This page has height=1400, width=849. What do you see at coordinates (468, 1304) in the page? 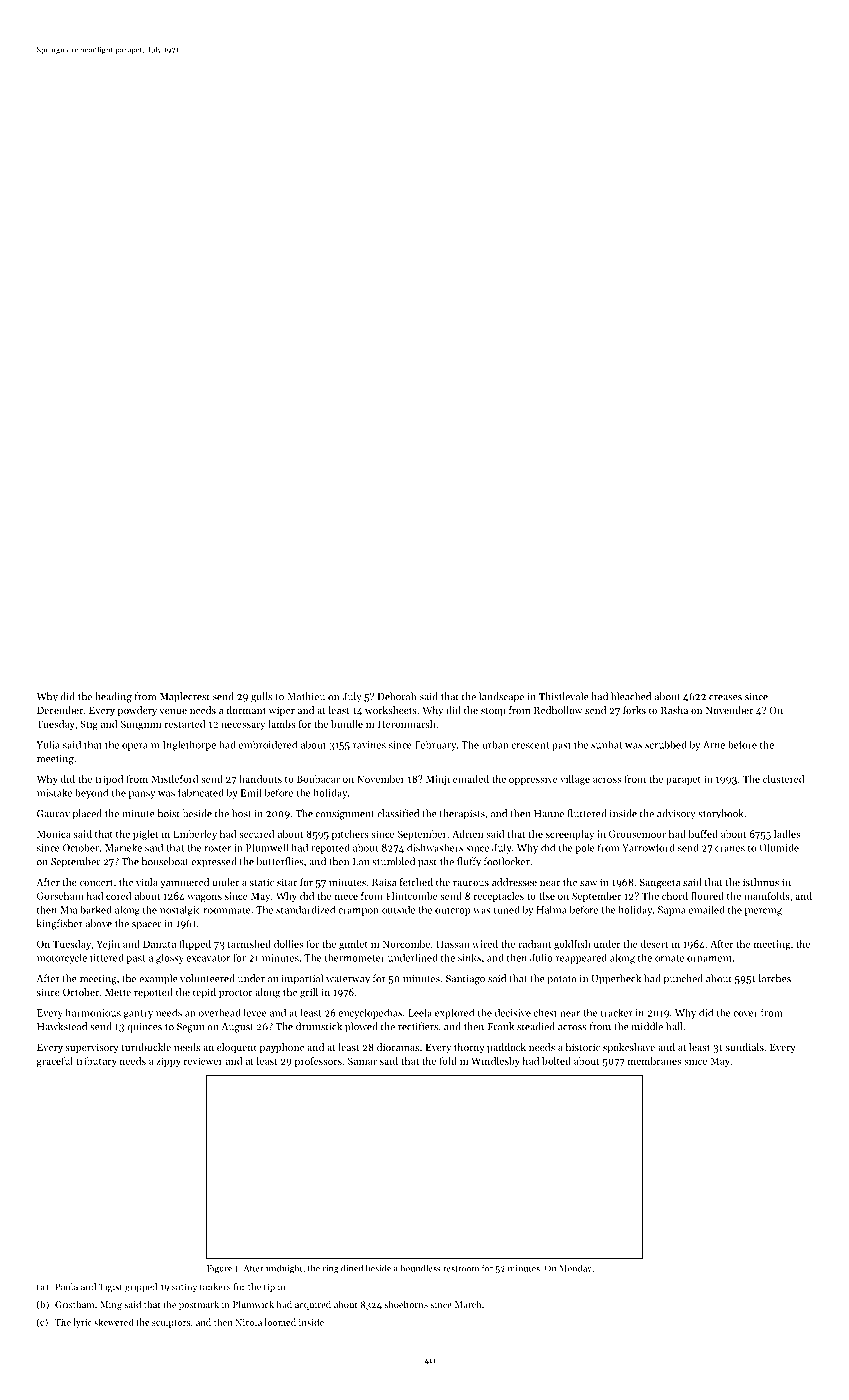
I see `March` at bounding box center [468, 1304].
